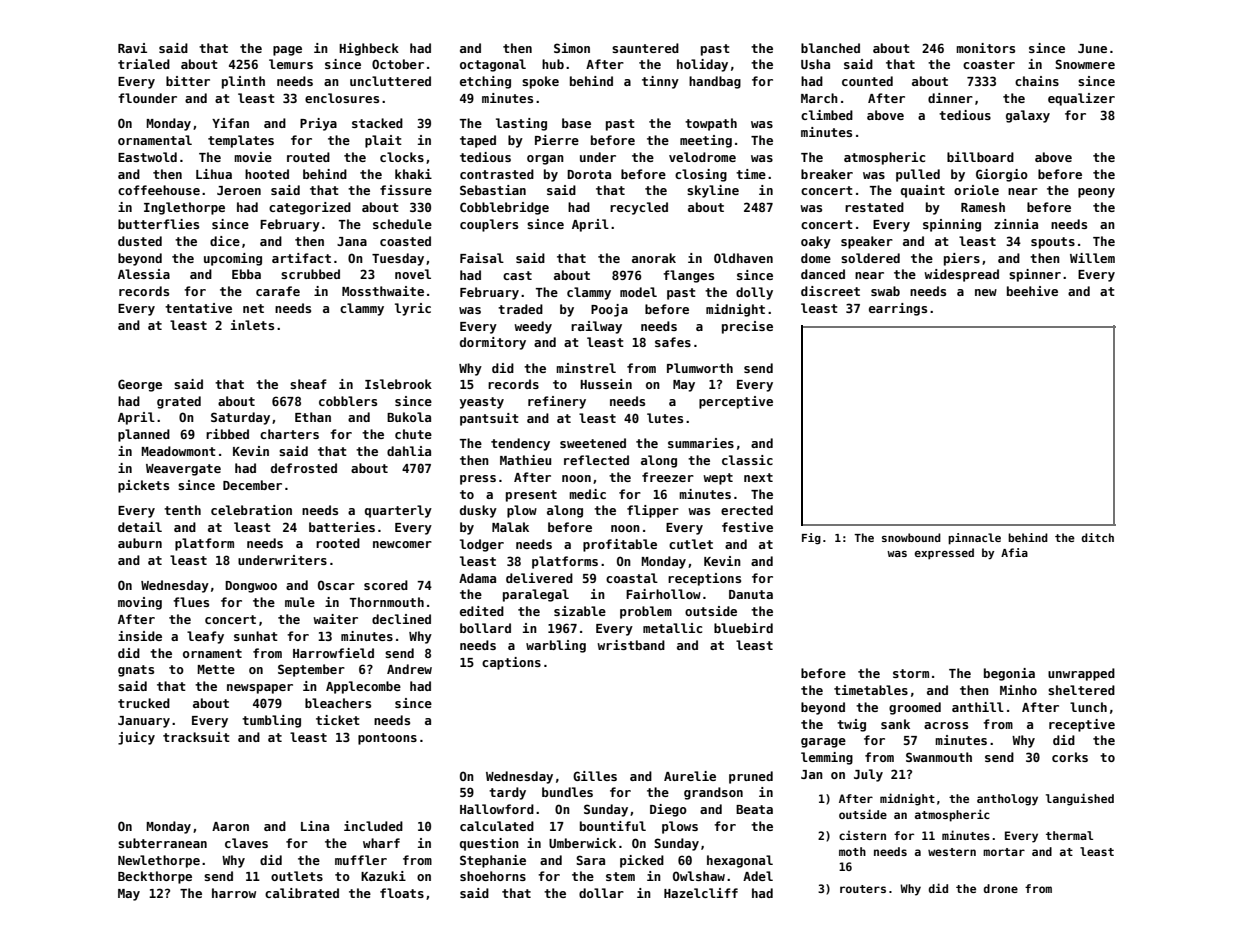 The image size is (1233, 952). I want to click on pulled, so click(918, 175).
